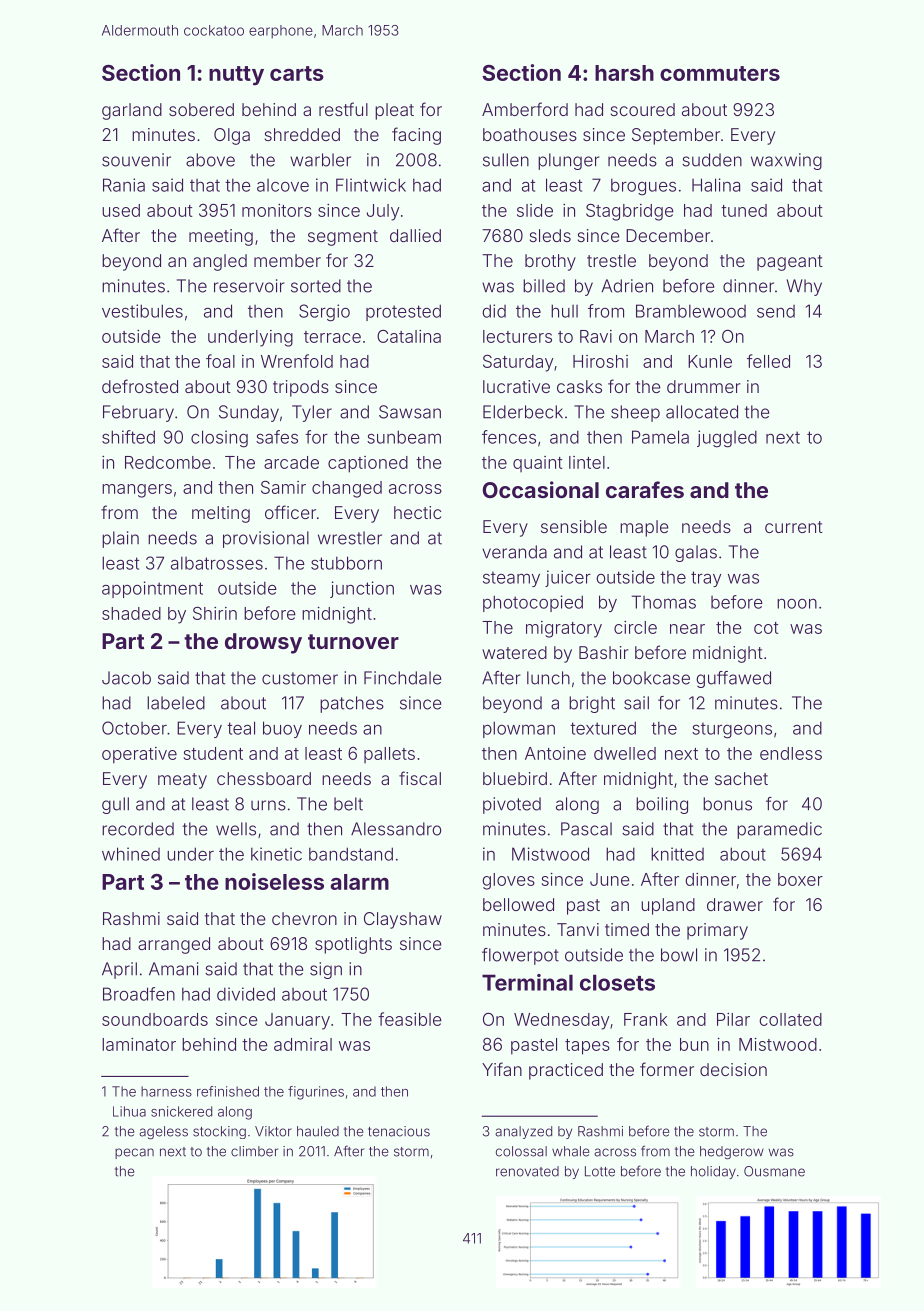 The width and height of the document is (924, 1311). What do you see at coordinates (720, 73) in the document?
I see `commuters` at bounding box center [720, 73].
